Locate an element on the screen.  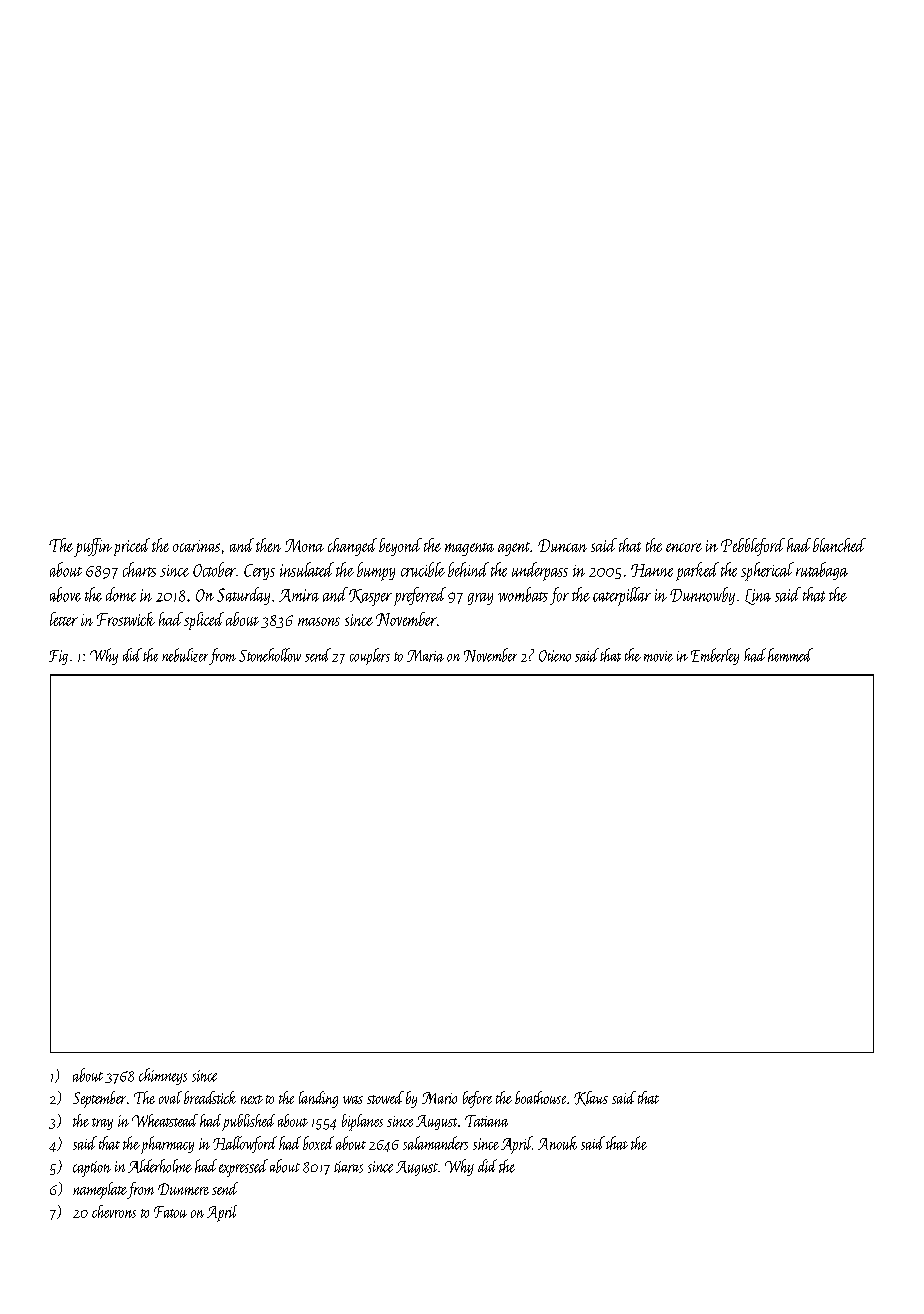
rutabaga is located at coordinates (822, 571).
